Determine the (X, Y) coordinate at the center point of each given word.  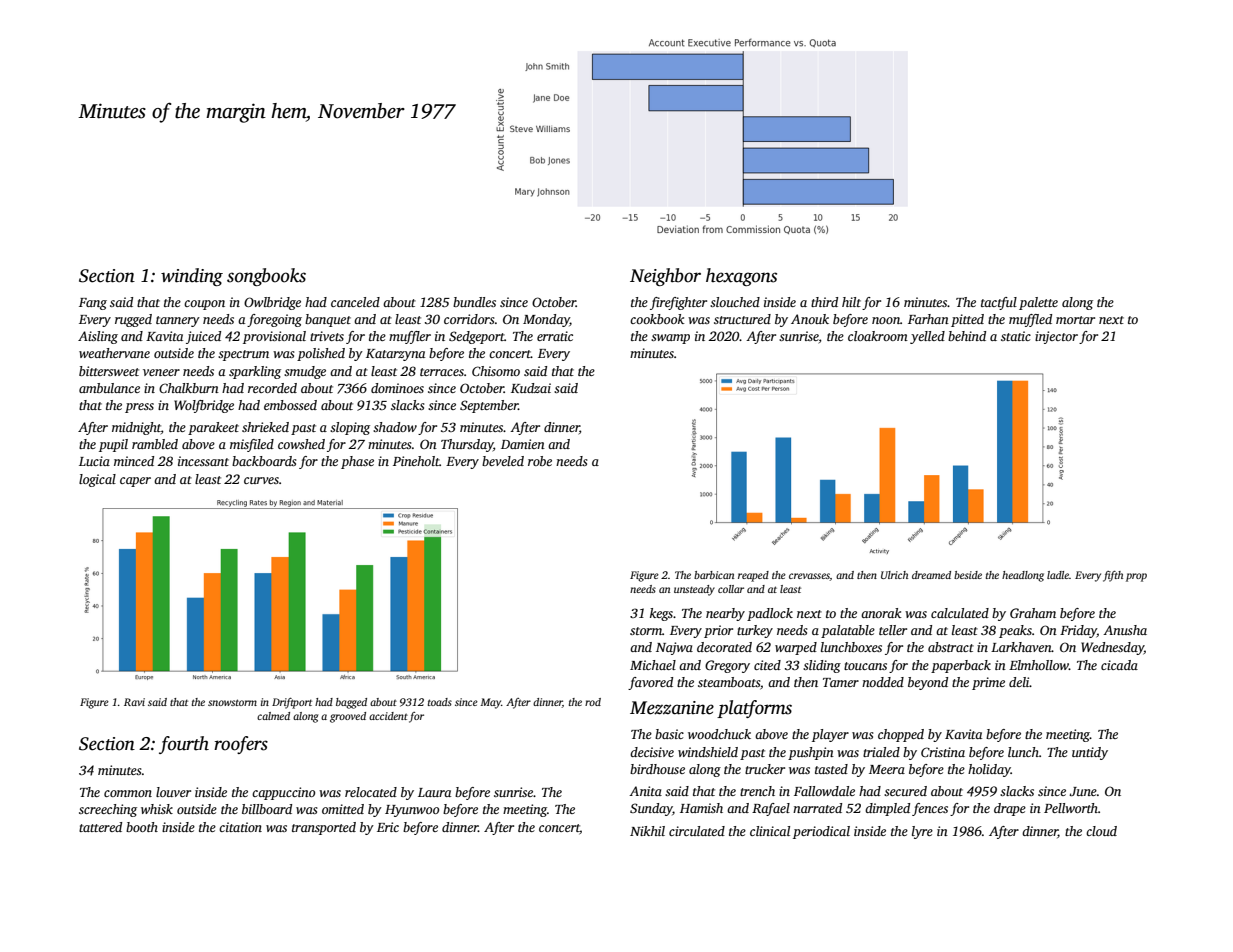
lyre (922, 832)
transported (324, 828)
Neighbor (665, 277)
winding (192, 277)
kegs (661, 614)
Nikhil (647, 831)
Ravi (134, 702)
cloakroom (878, 336)
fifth (1113, 576)
